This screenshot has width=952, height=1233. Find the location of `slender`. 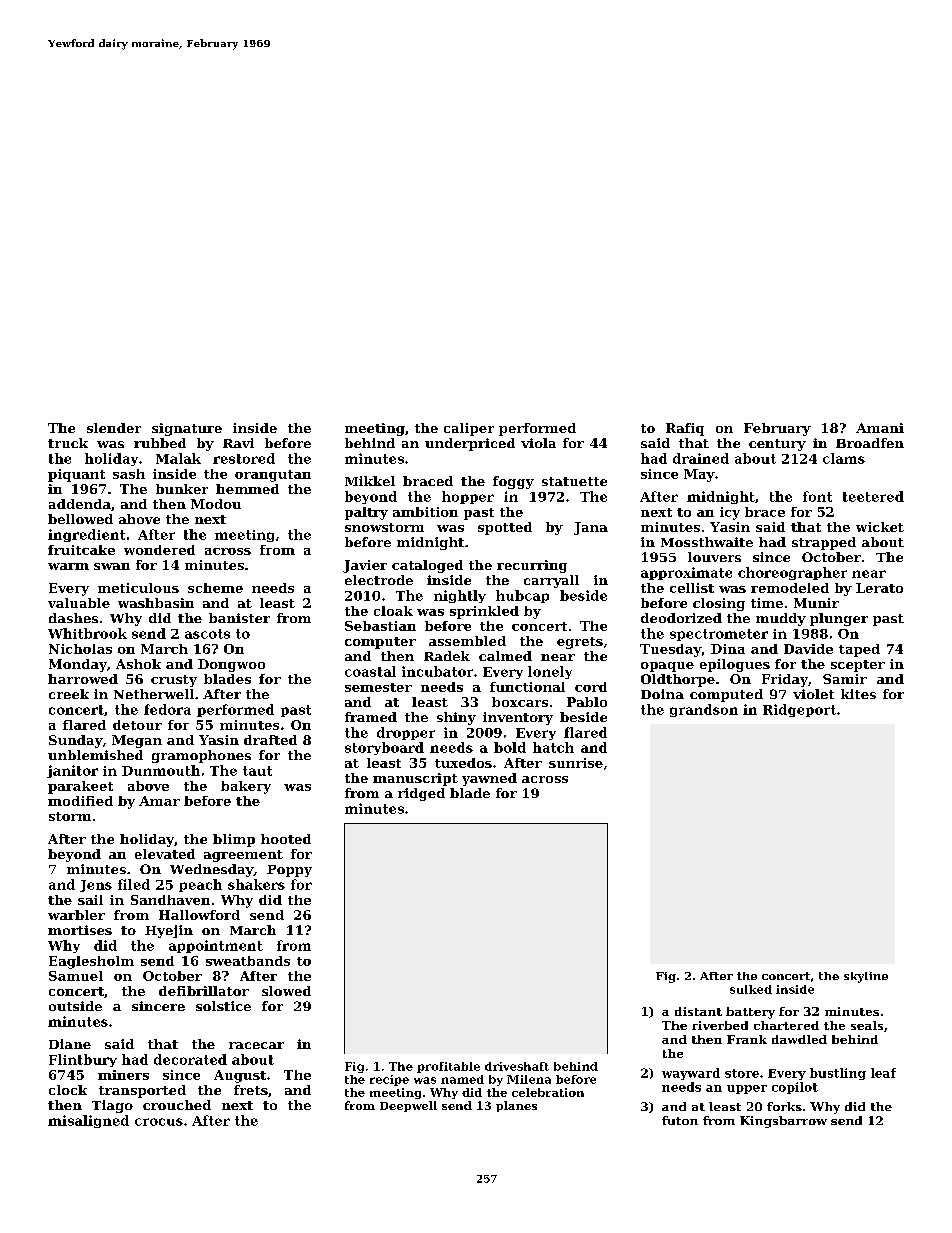

slender is located at coordinates (114, 428).
